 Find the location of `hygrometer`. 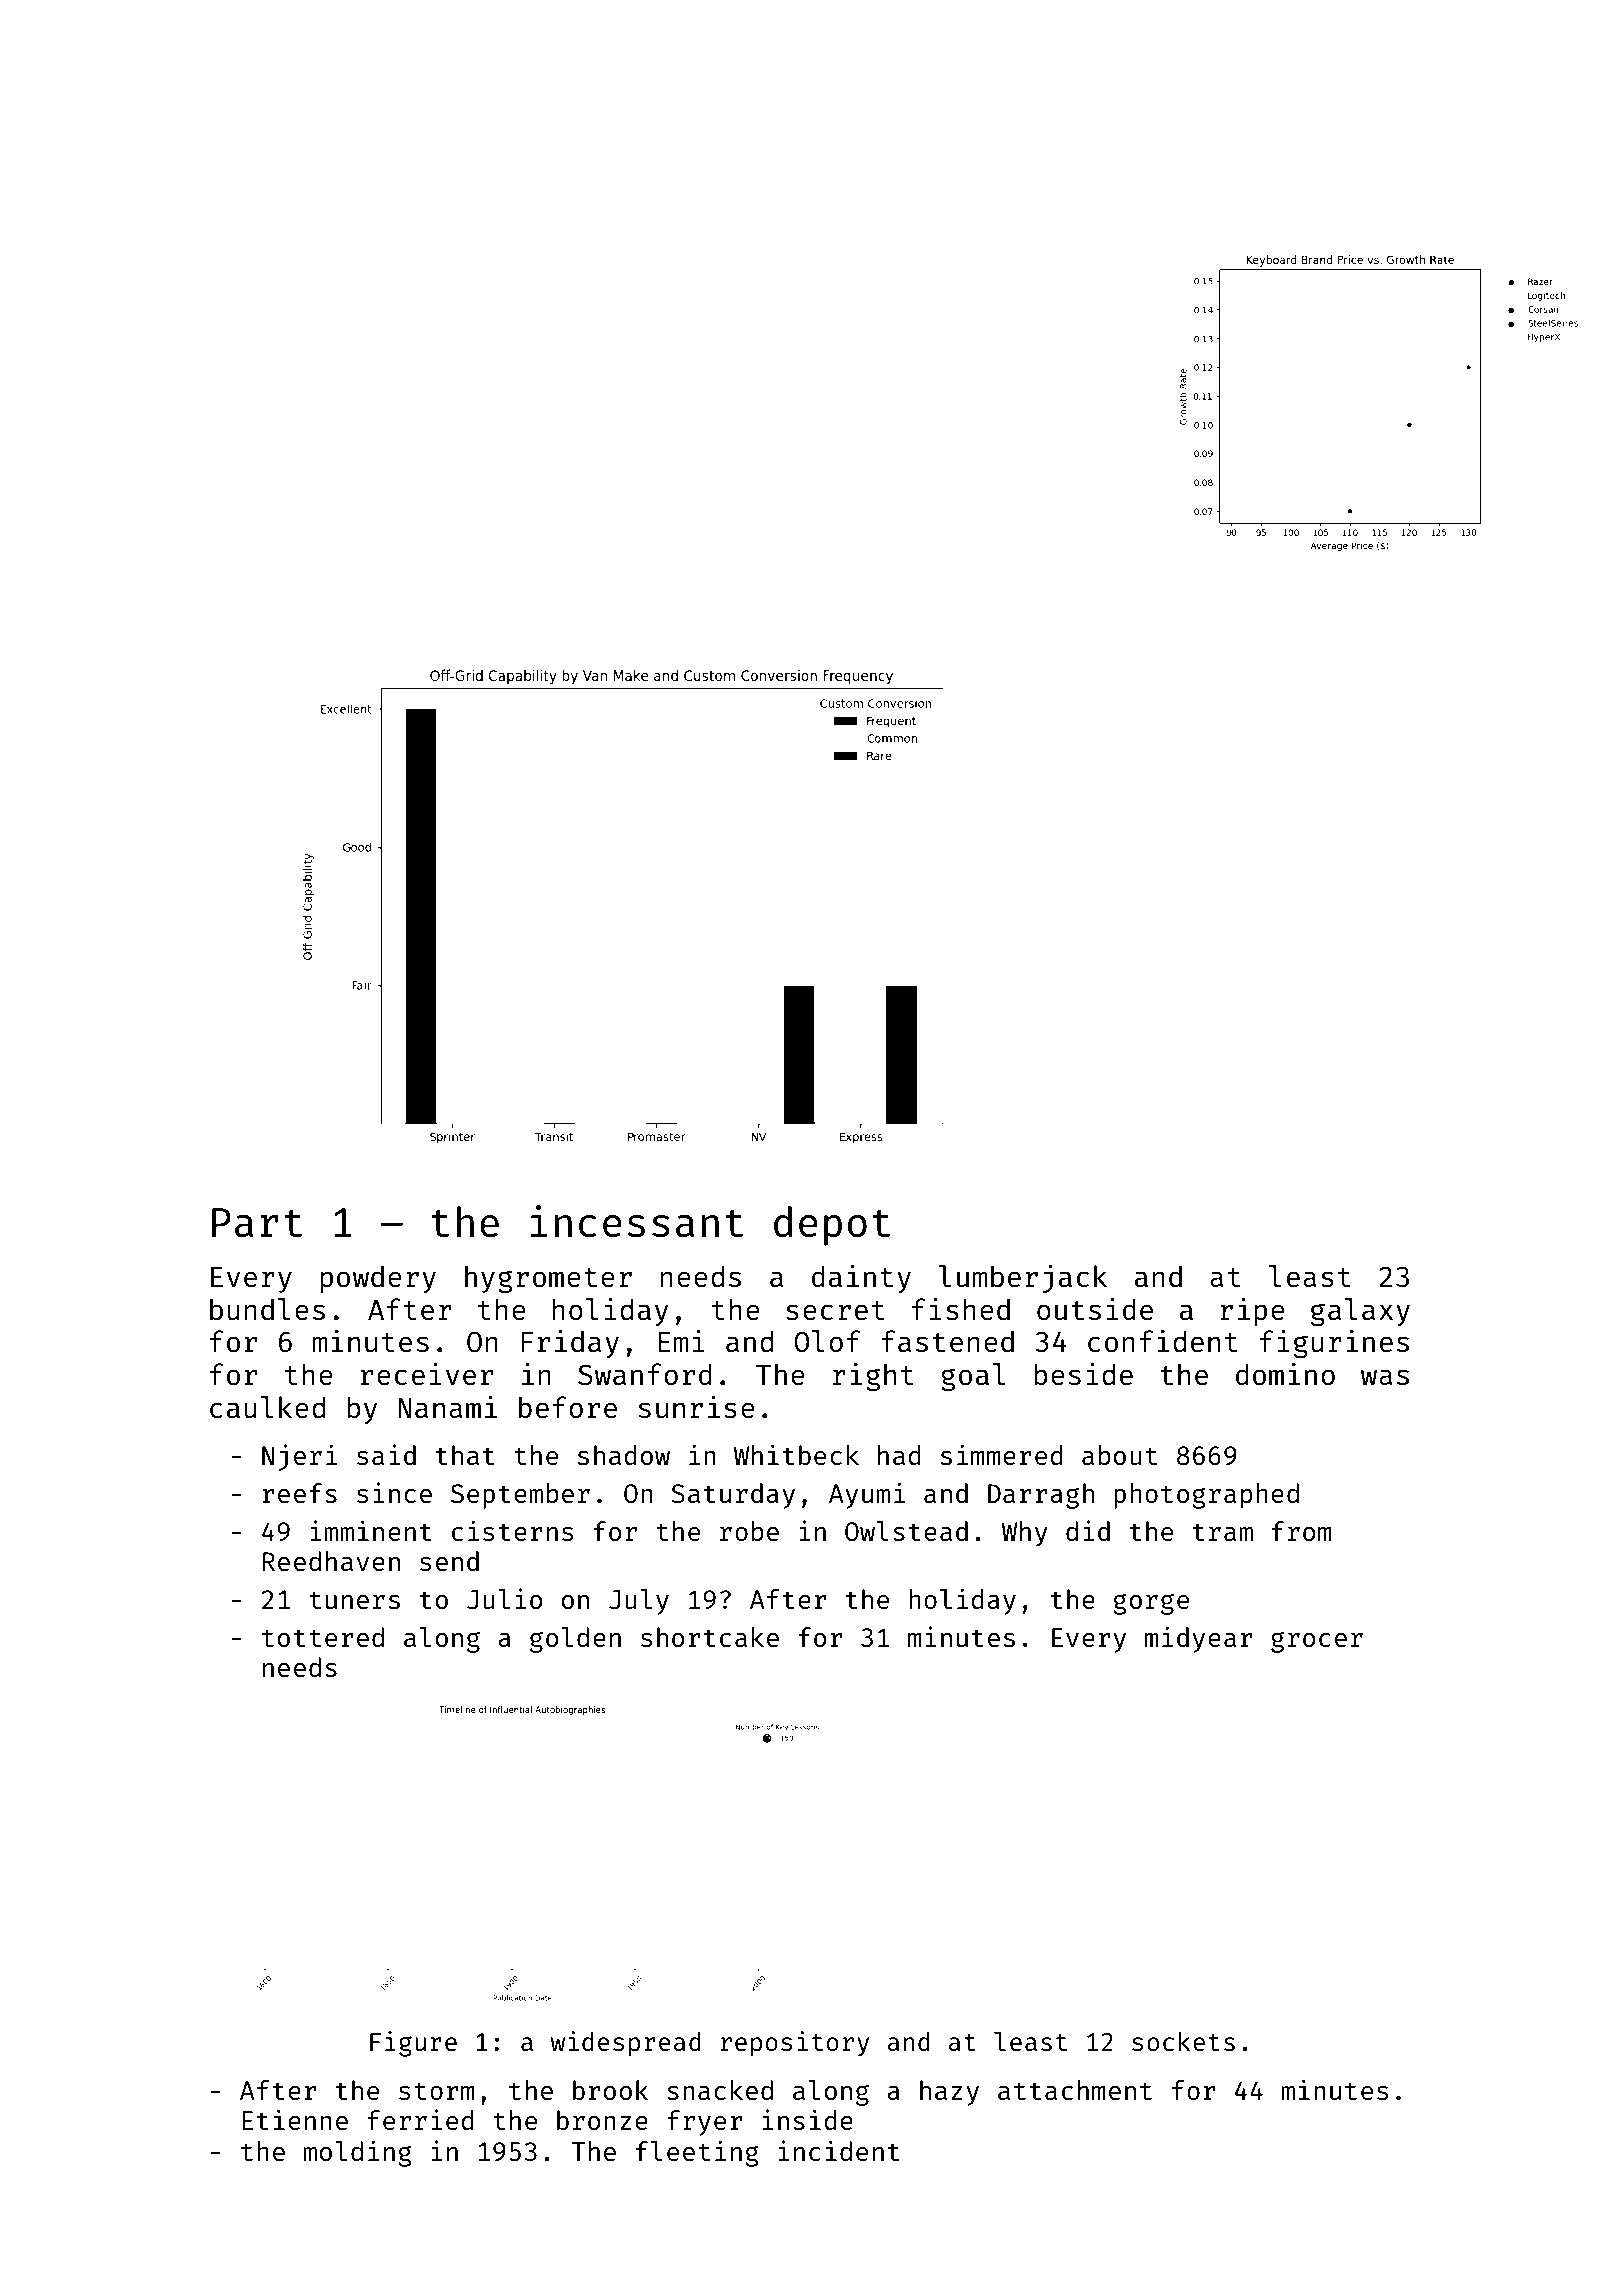

hygrometer is located at coordinates (548, 1279).
